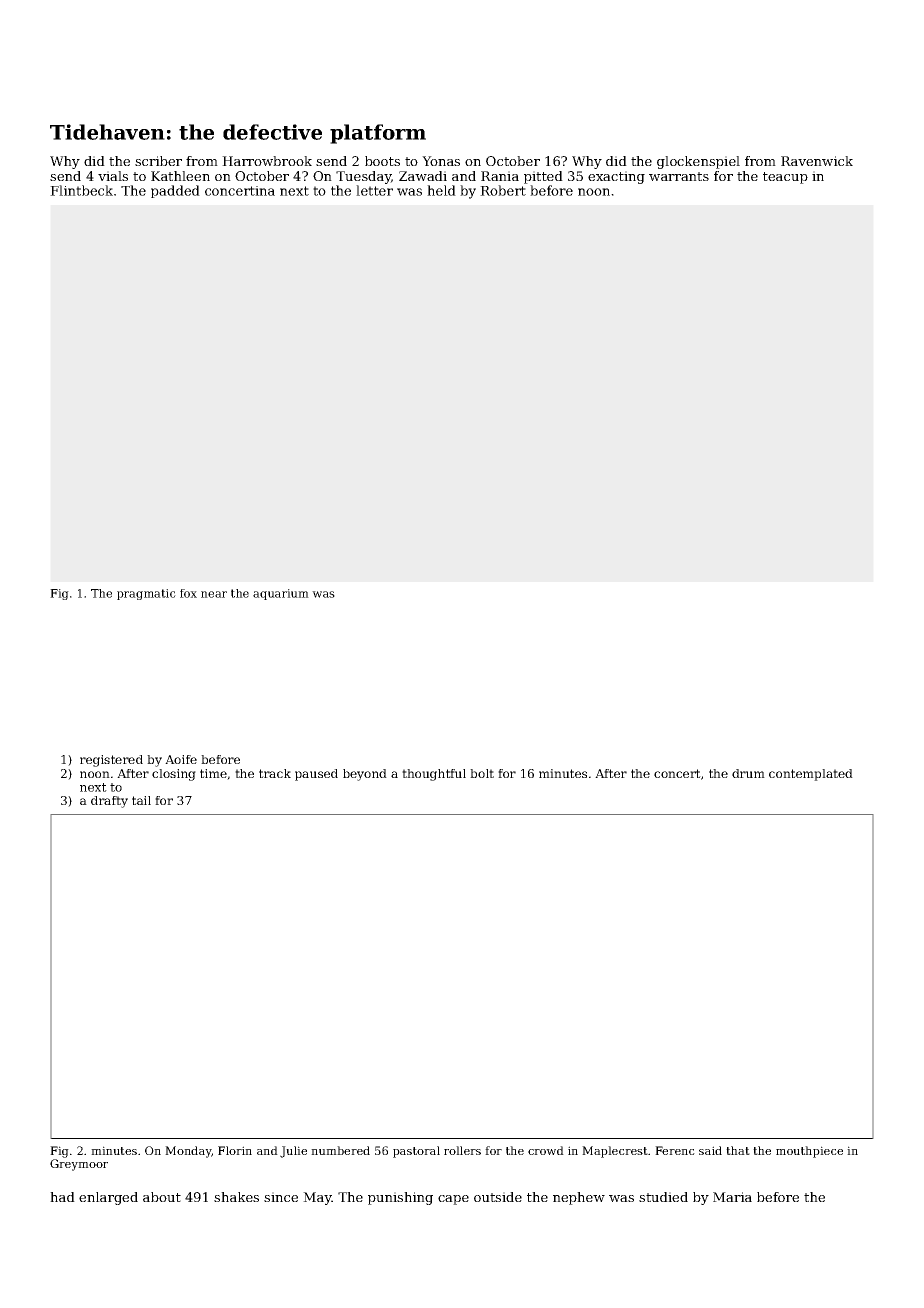 The image size is (924, 1308). I want to click on punishing, so click(400, 1198).
